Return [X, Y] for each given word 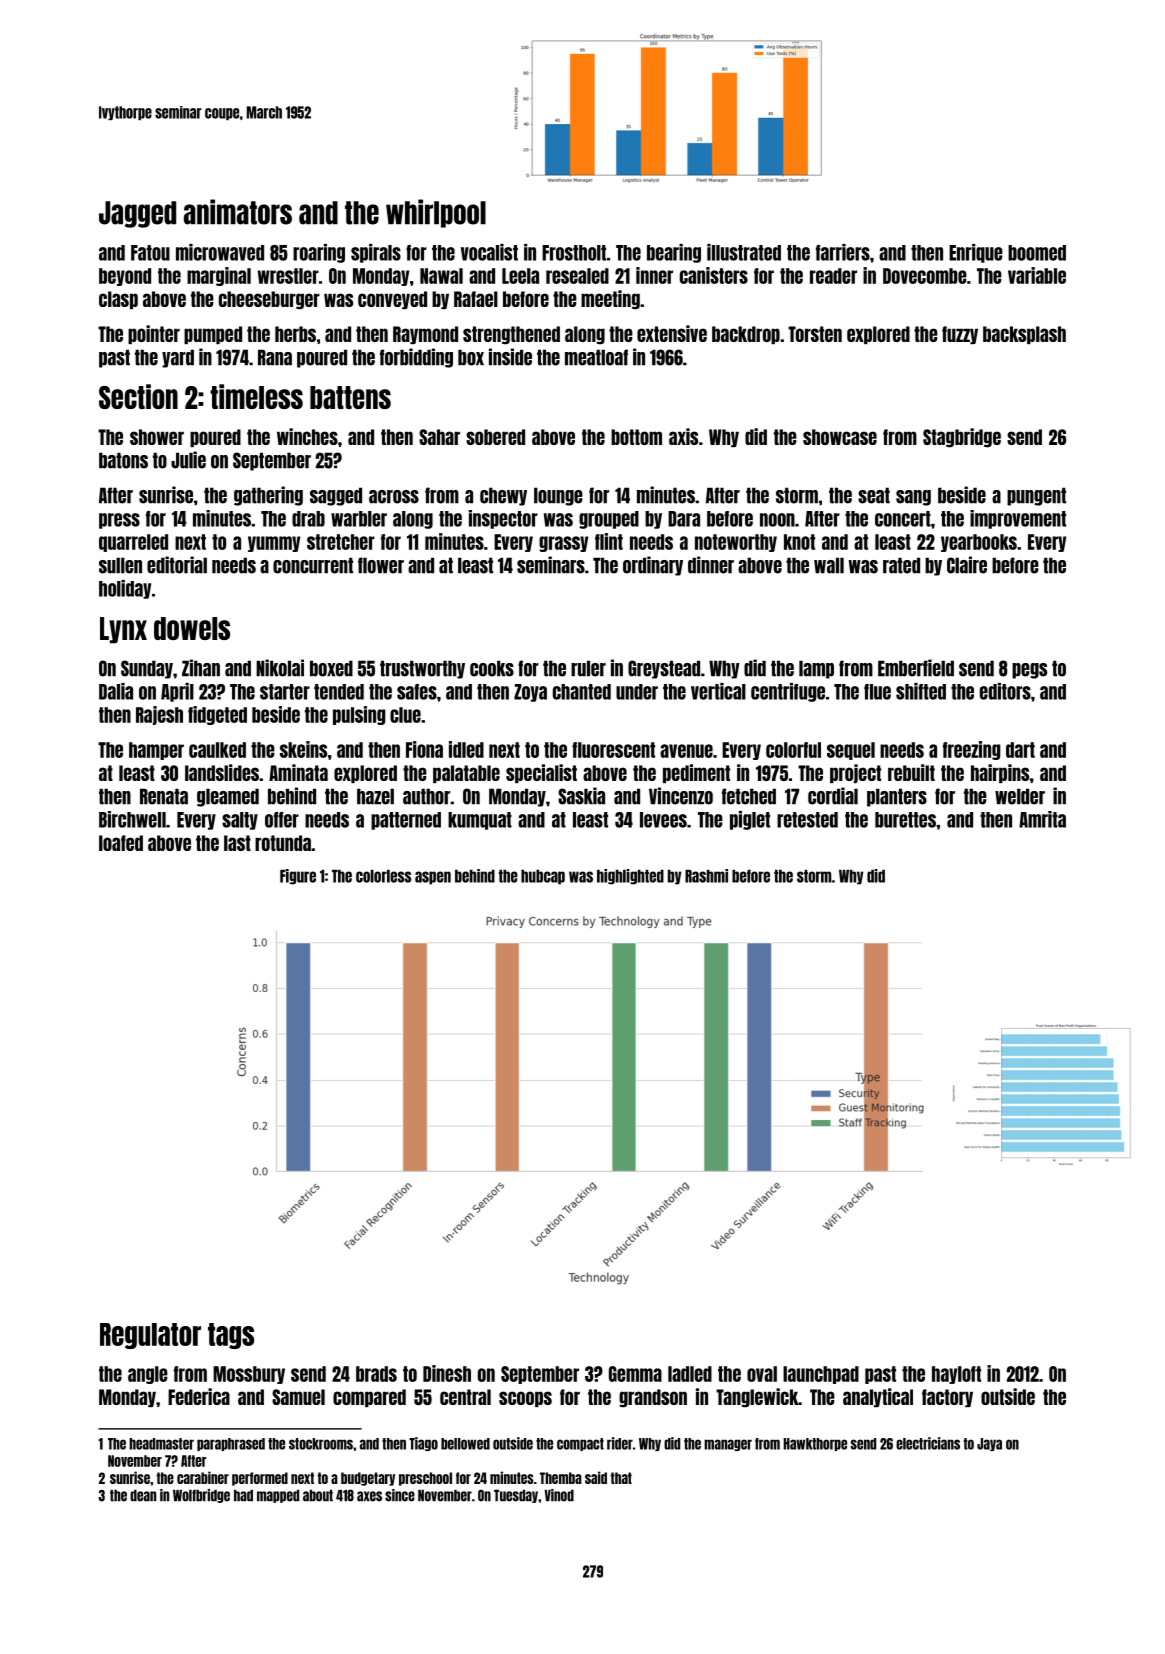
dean [143, 1496]
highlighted [630, 877]
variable [1037, 275]
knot [799, 542]
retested [807, 820]
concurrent [313, 565]
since [400, 1495]
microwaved [220, 252]
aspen [433, 878]
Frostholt [574, 253]
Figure [298, 877]
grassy [563, 544]
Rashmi [706, 876]
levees [663, 820]
